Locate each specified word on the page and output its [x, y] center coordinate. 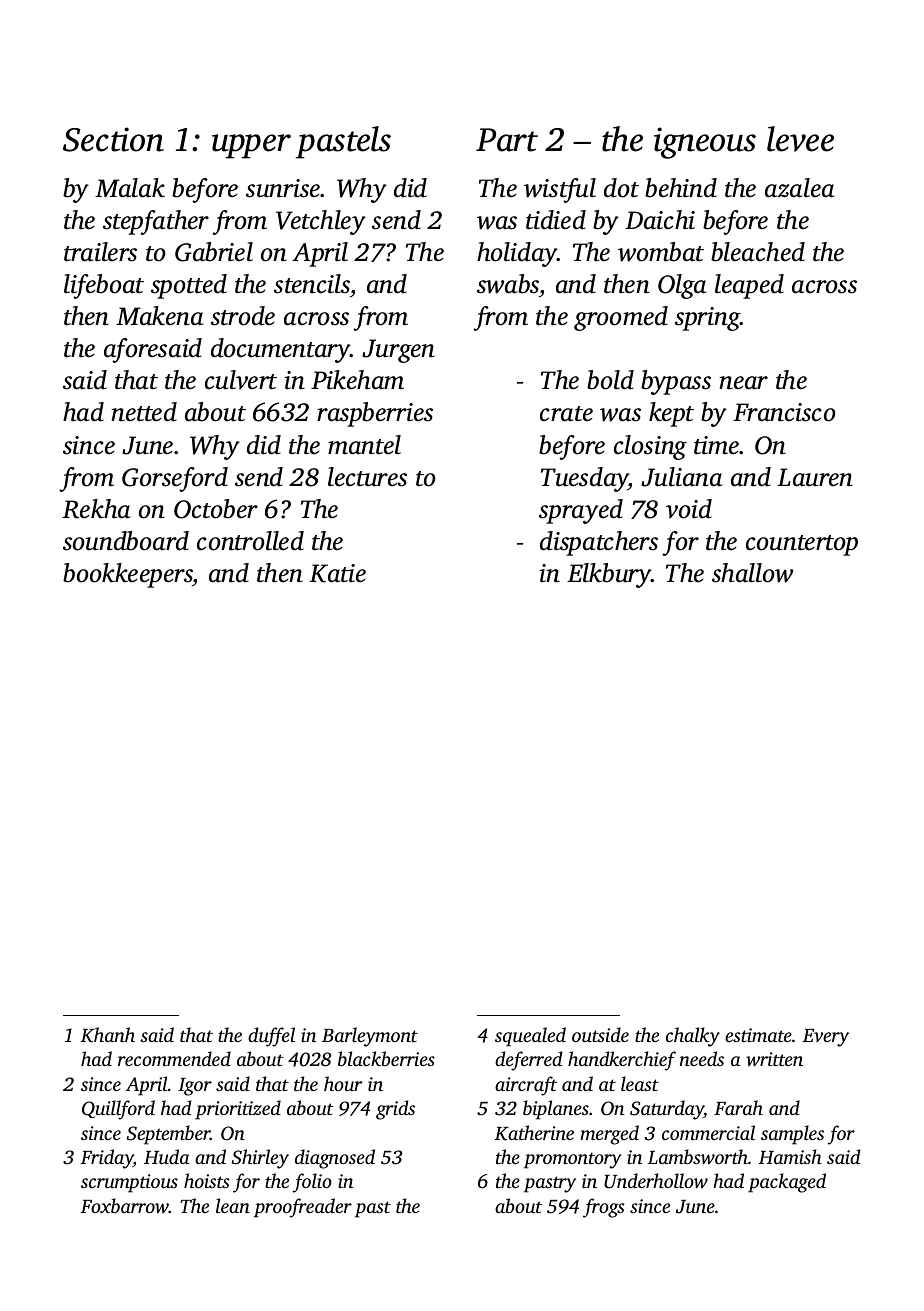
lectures [367, 477]
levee [800, 139]
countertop [802, 545]
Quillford [118, 1110]
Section [113, 139]
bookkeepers [128, 575]
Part [507, 140]
